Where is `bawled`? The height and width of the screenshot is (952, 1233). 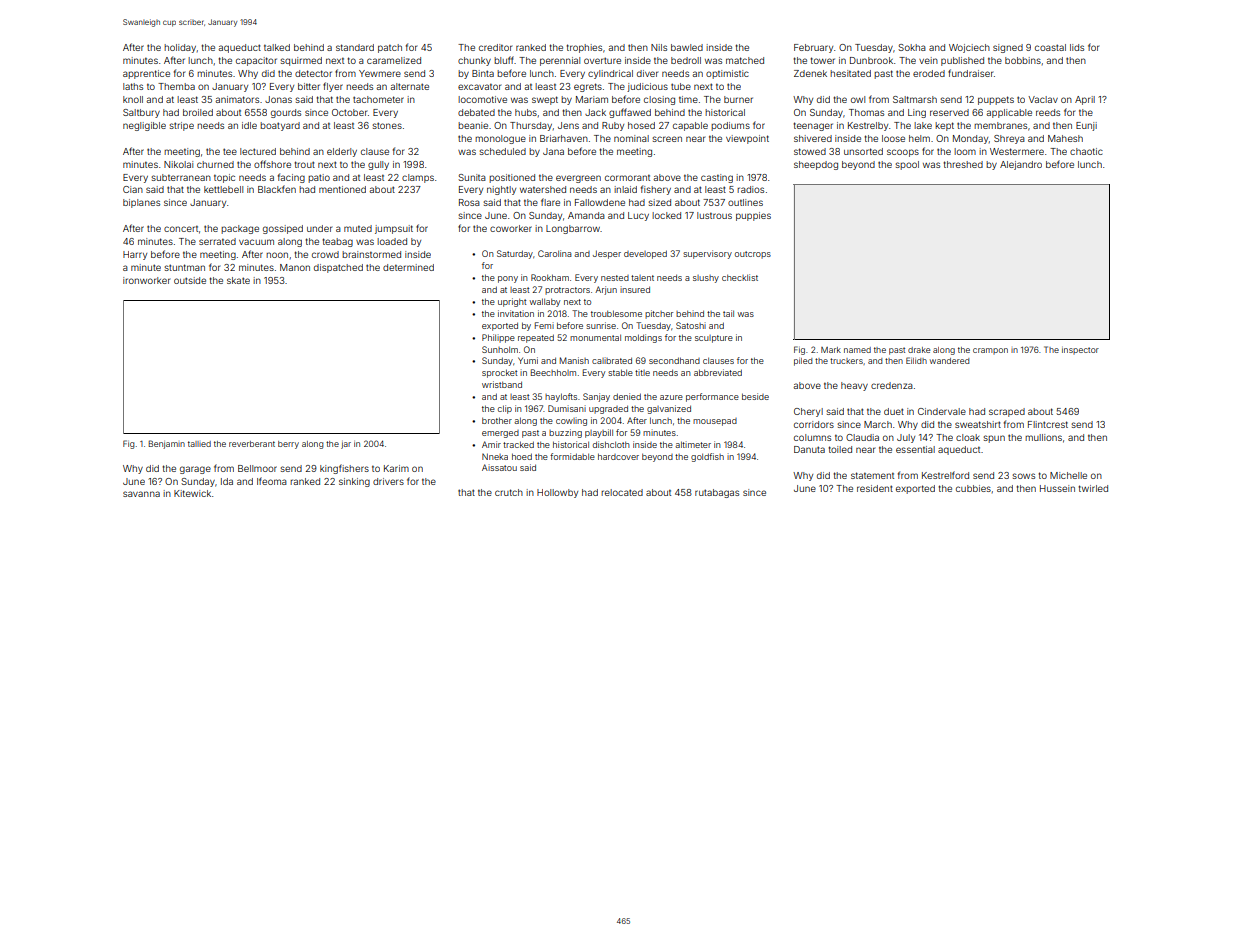
bawled is located at coordinates (687, 47).
